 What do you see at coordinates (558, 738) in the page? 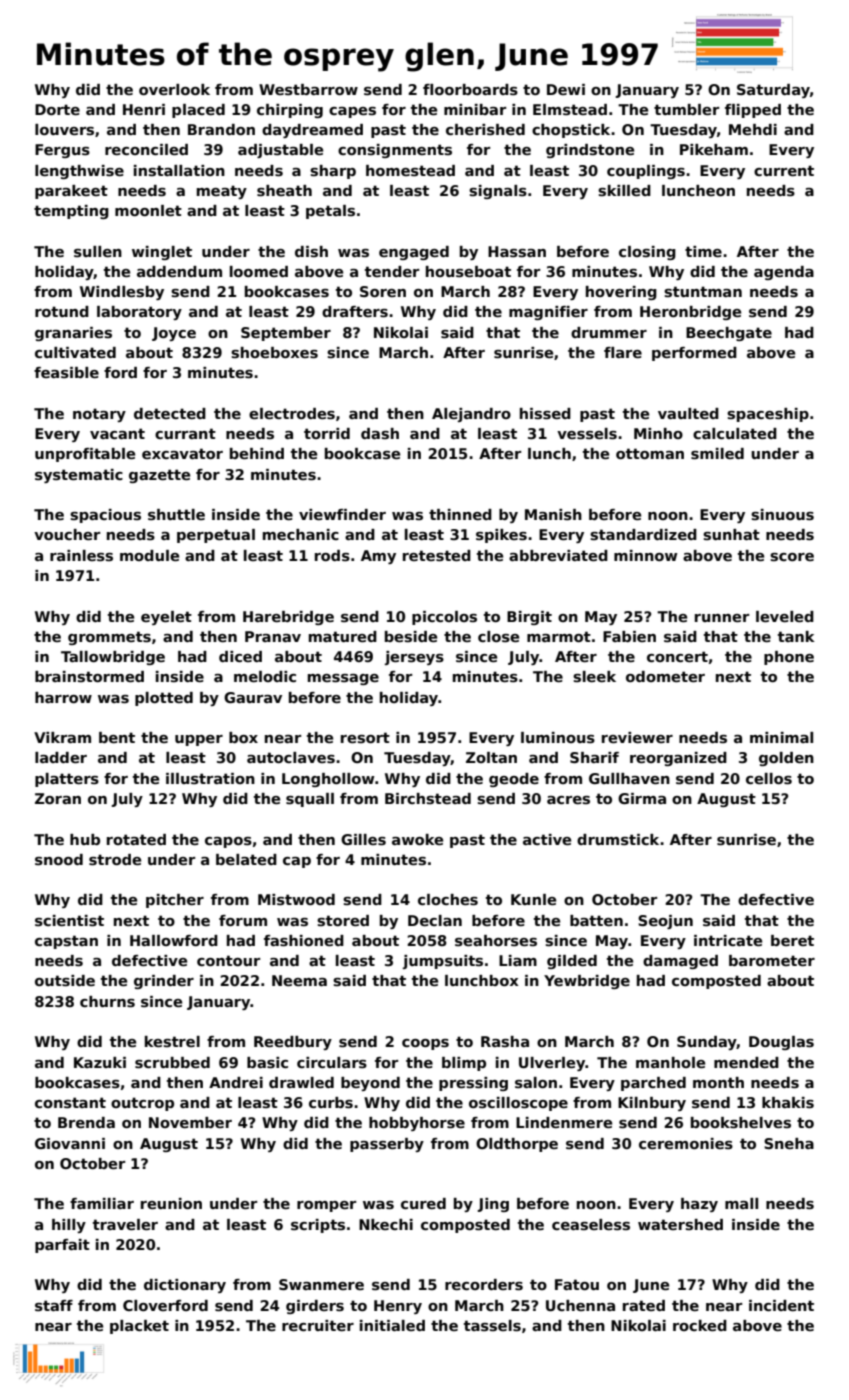
I see `luminous` at bounding box center [558, 738].
